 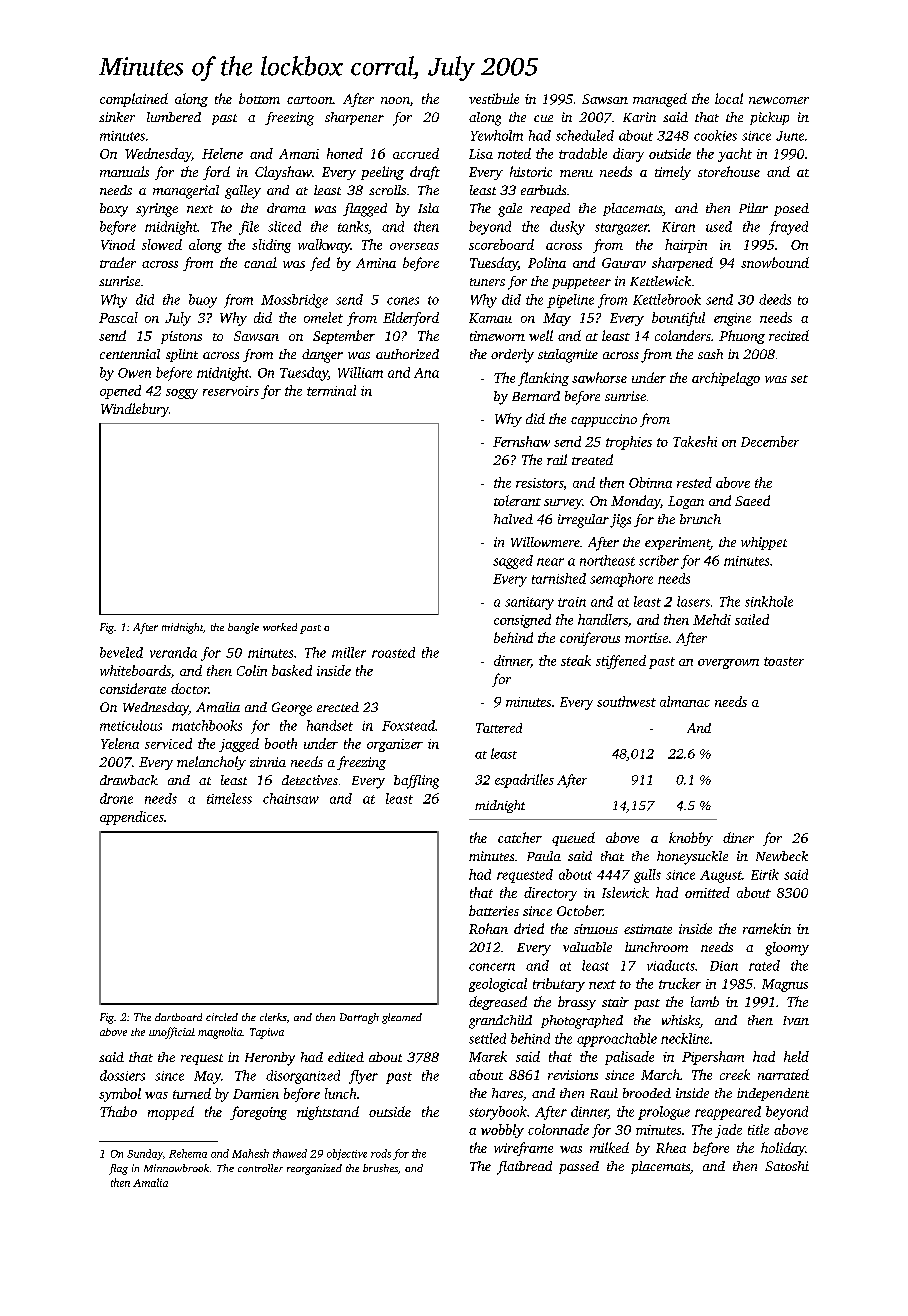 What do you see at coordinates (524, 1168) in the page?
I see `flatbread` at bounding box center [524, 1168].
